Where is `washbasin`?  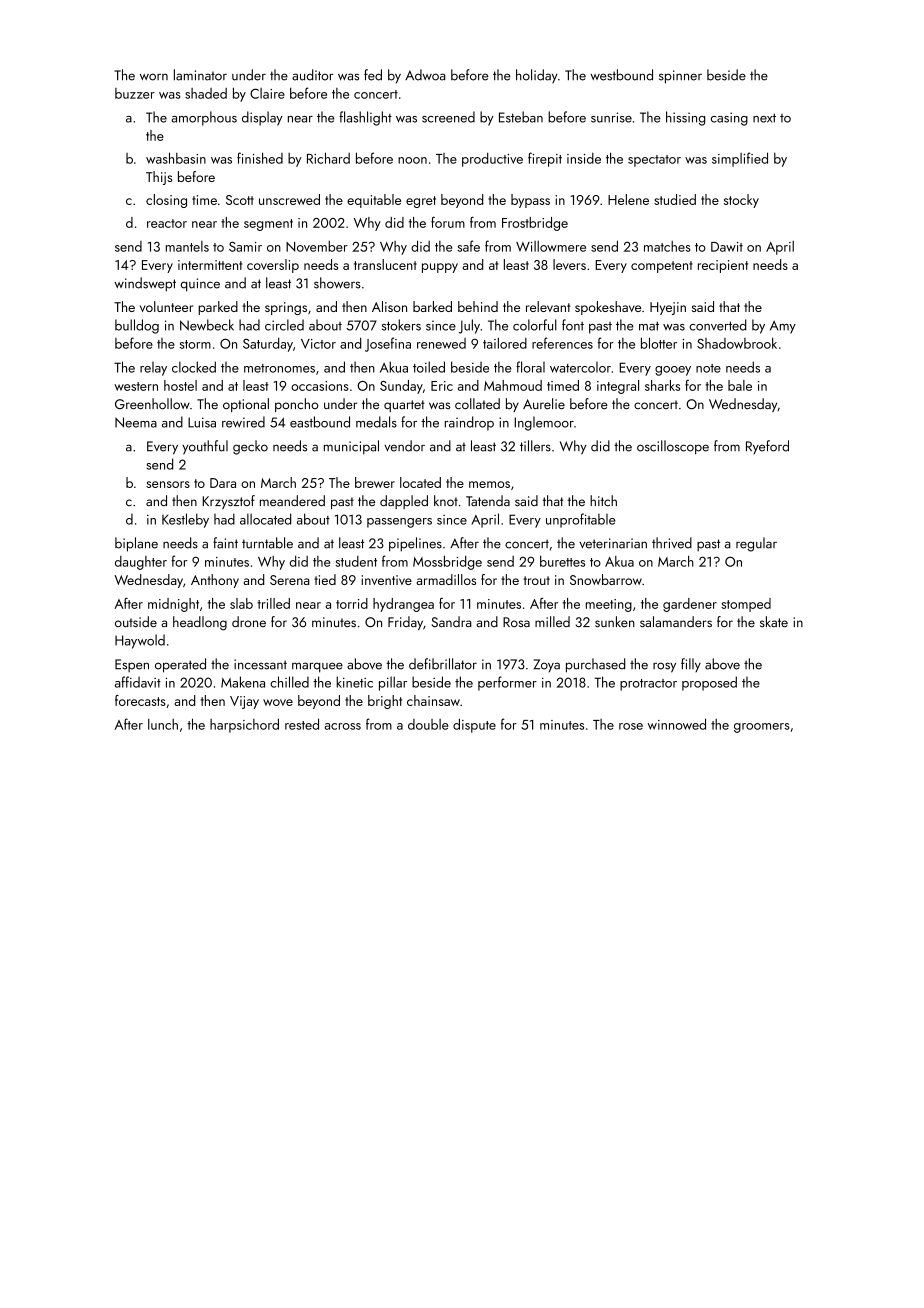 washbasin is located at coordinates (176, 158).
